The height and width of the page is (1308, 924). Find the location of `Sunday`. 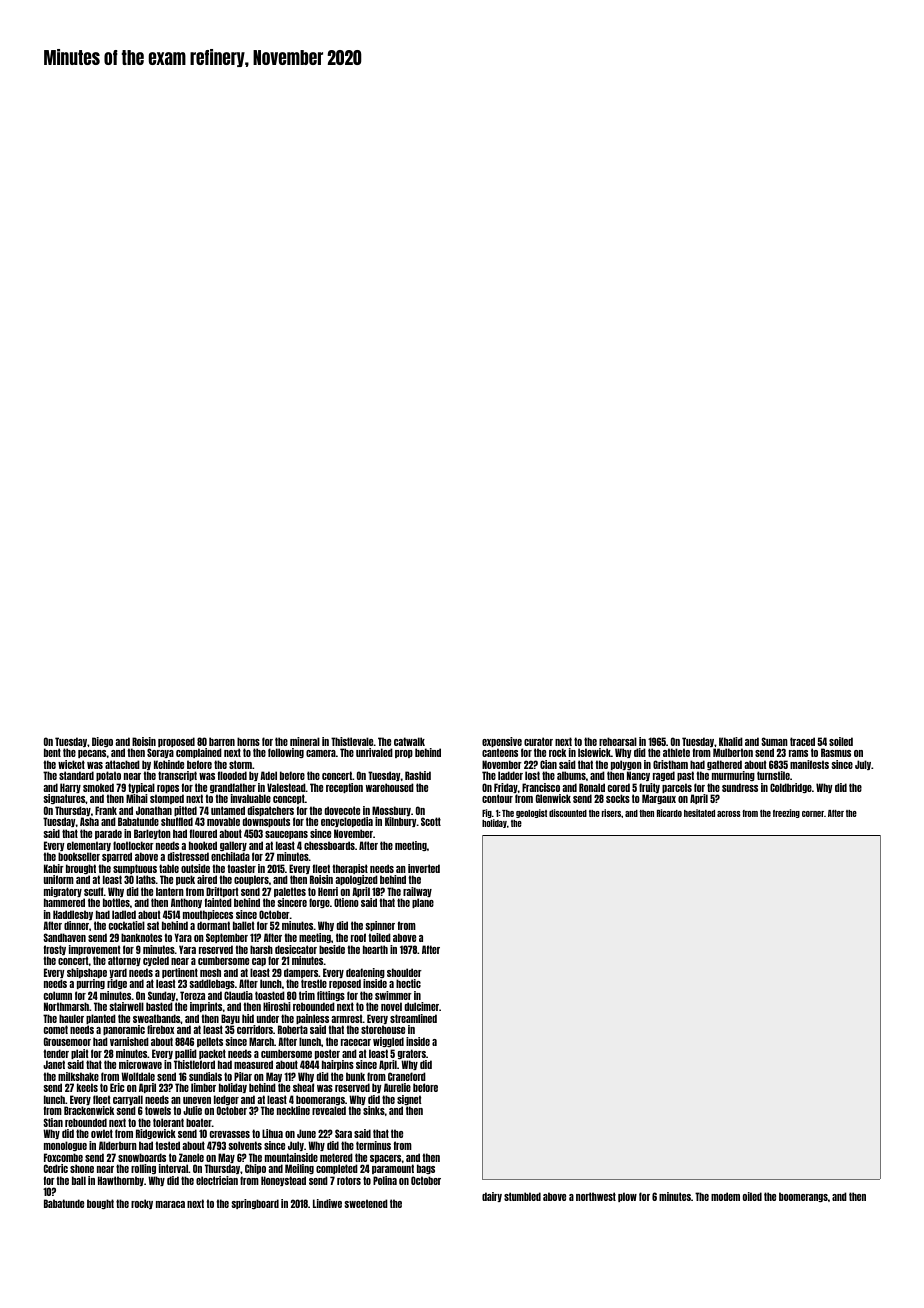

Sunday is located at coordinates (162, 996).
